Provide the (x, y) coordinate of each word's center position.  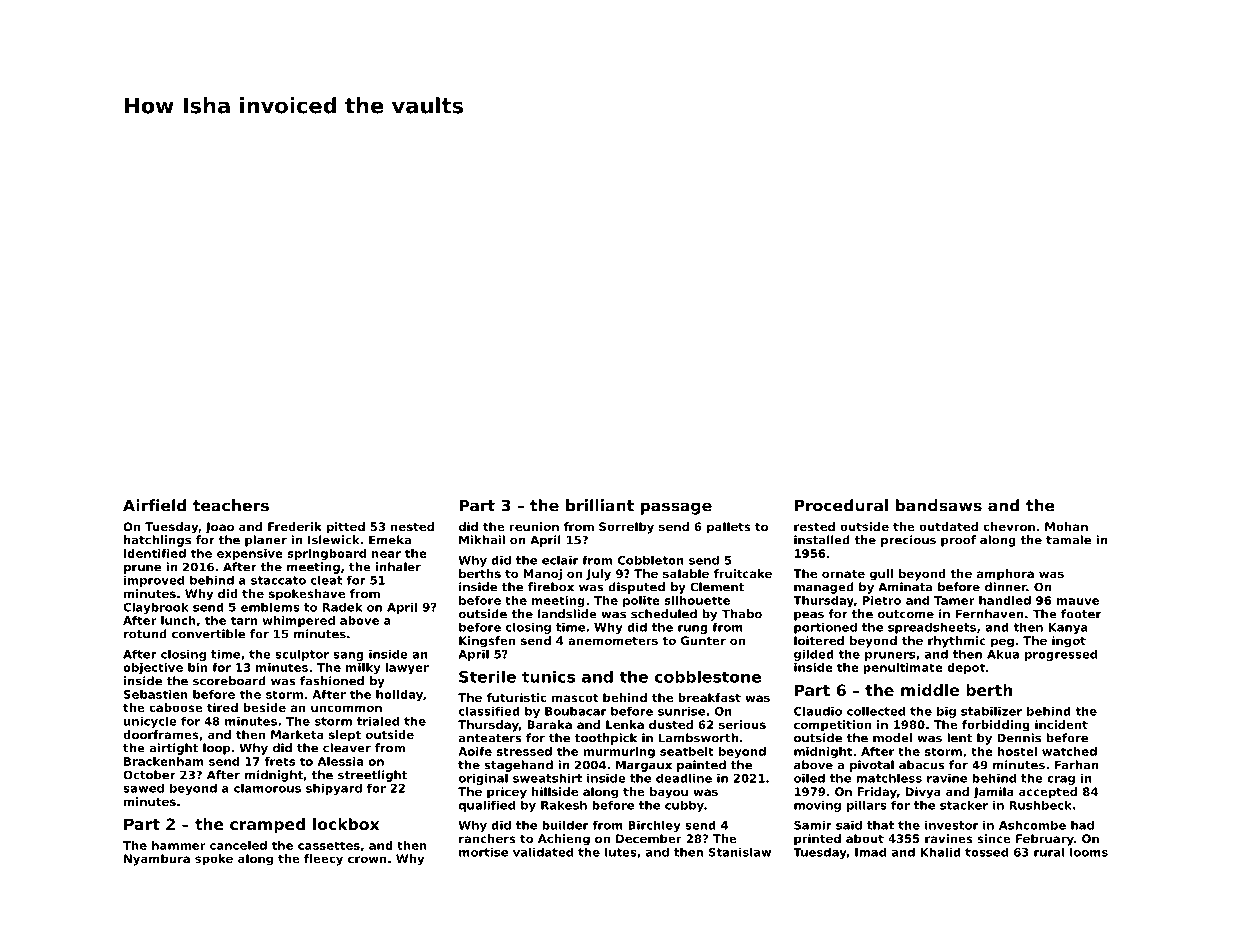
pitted (346, 528)
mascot (575, 698)
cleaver (347, 748)
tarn (244, 620)
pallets (729, 528)
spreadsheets (932, 628)
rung (693, 629)
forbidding (996, 726)
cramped (267, 826)
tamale (1068, 540)
